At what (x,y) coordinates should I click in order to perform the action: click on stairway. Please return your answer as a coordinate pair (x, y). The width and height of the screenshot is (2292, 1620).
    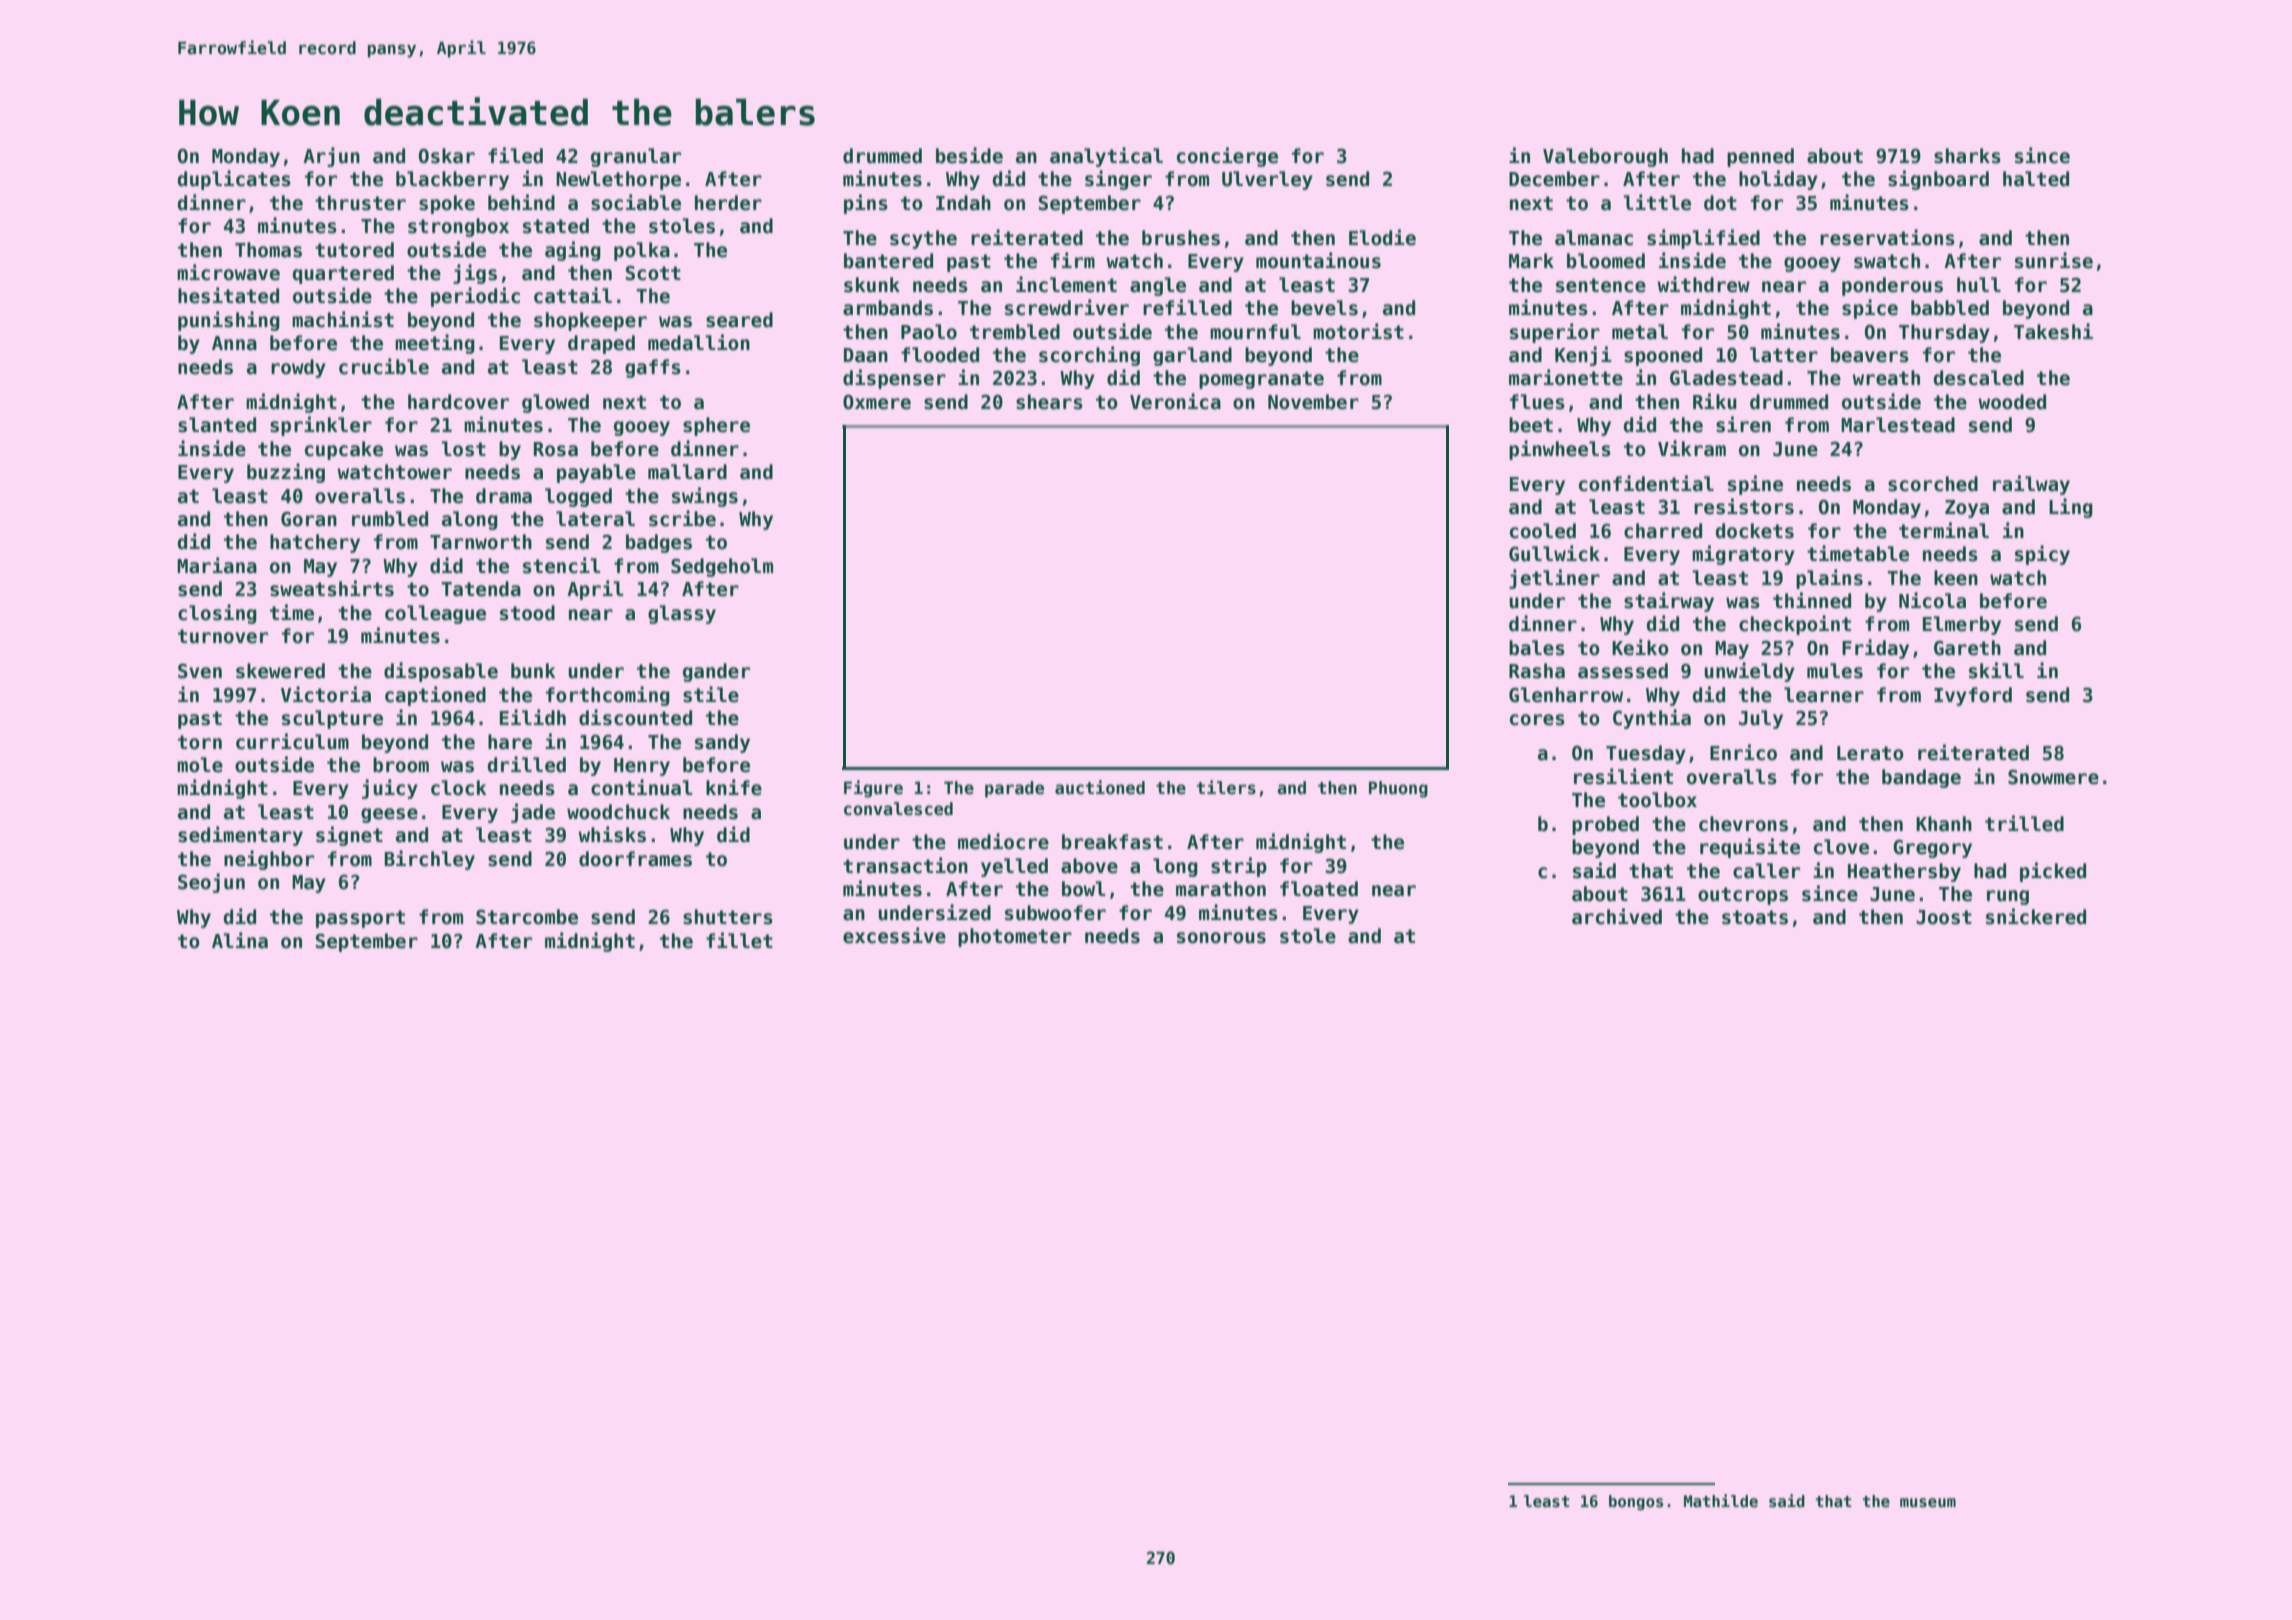
    Looking at the image, I should click on (1669, 602).
